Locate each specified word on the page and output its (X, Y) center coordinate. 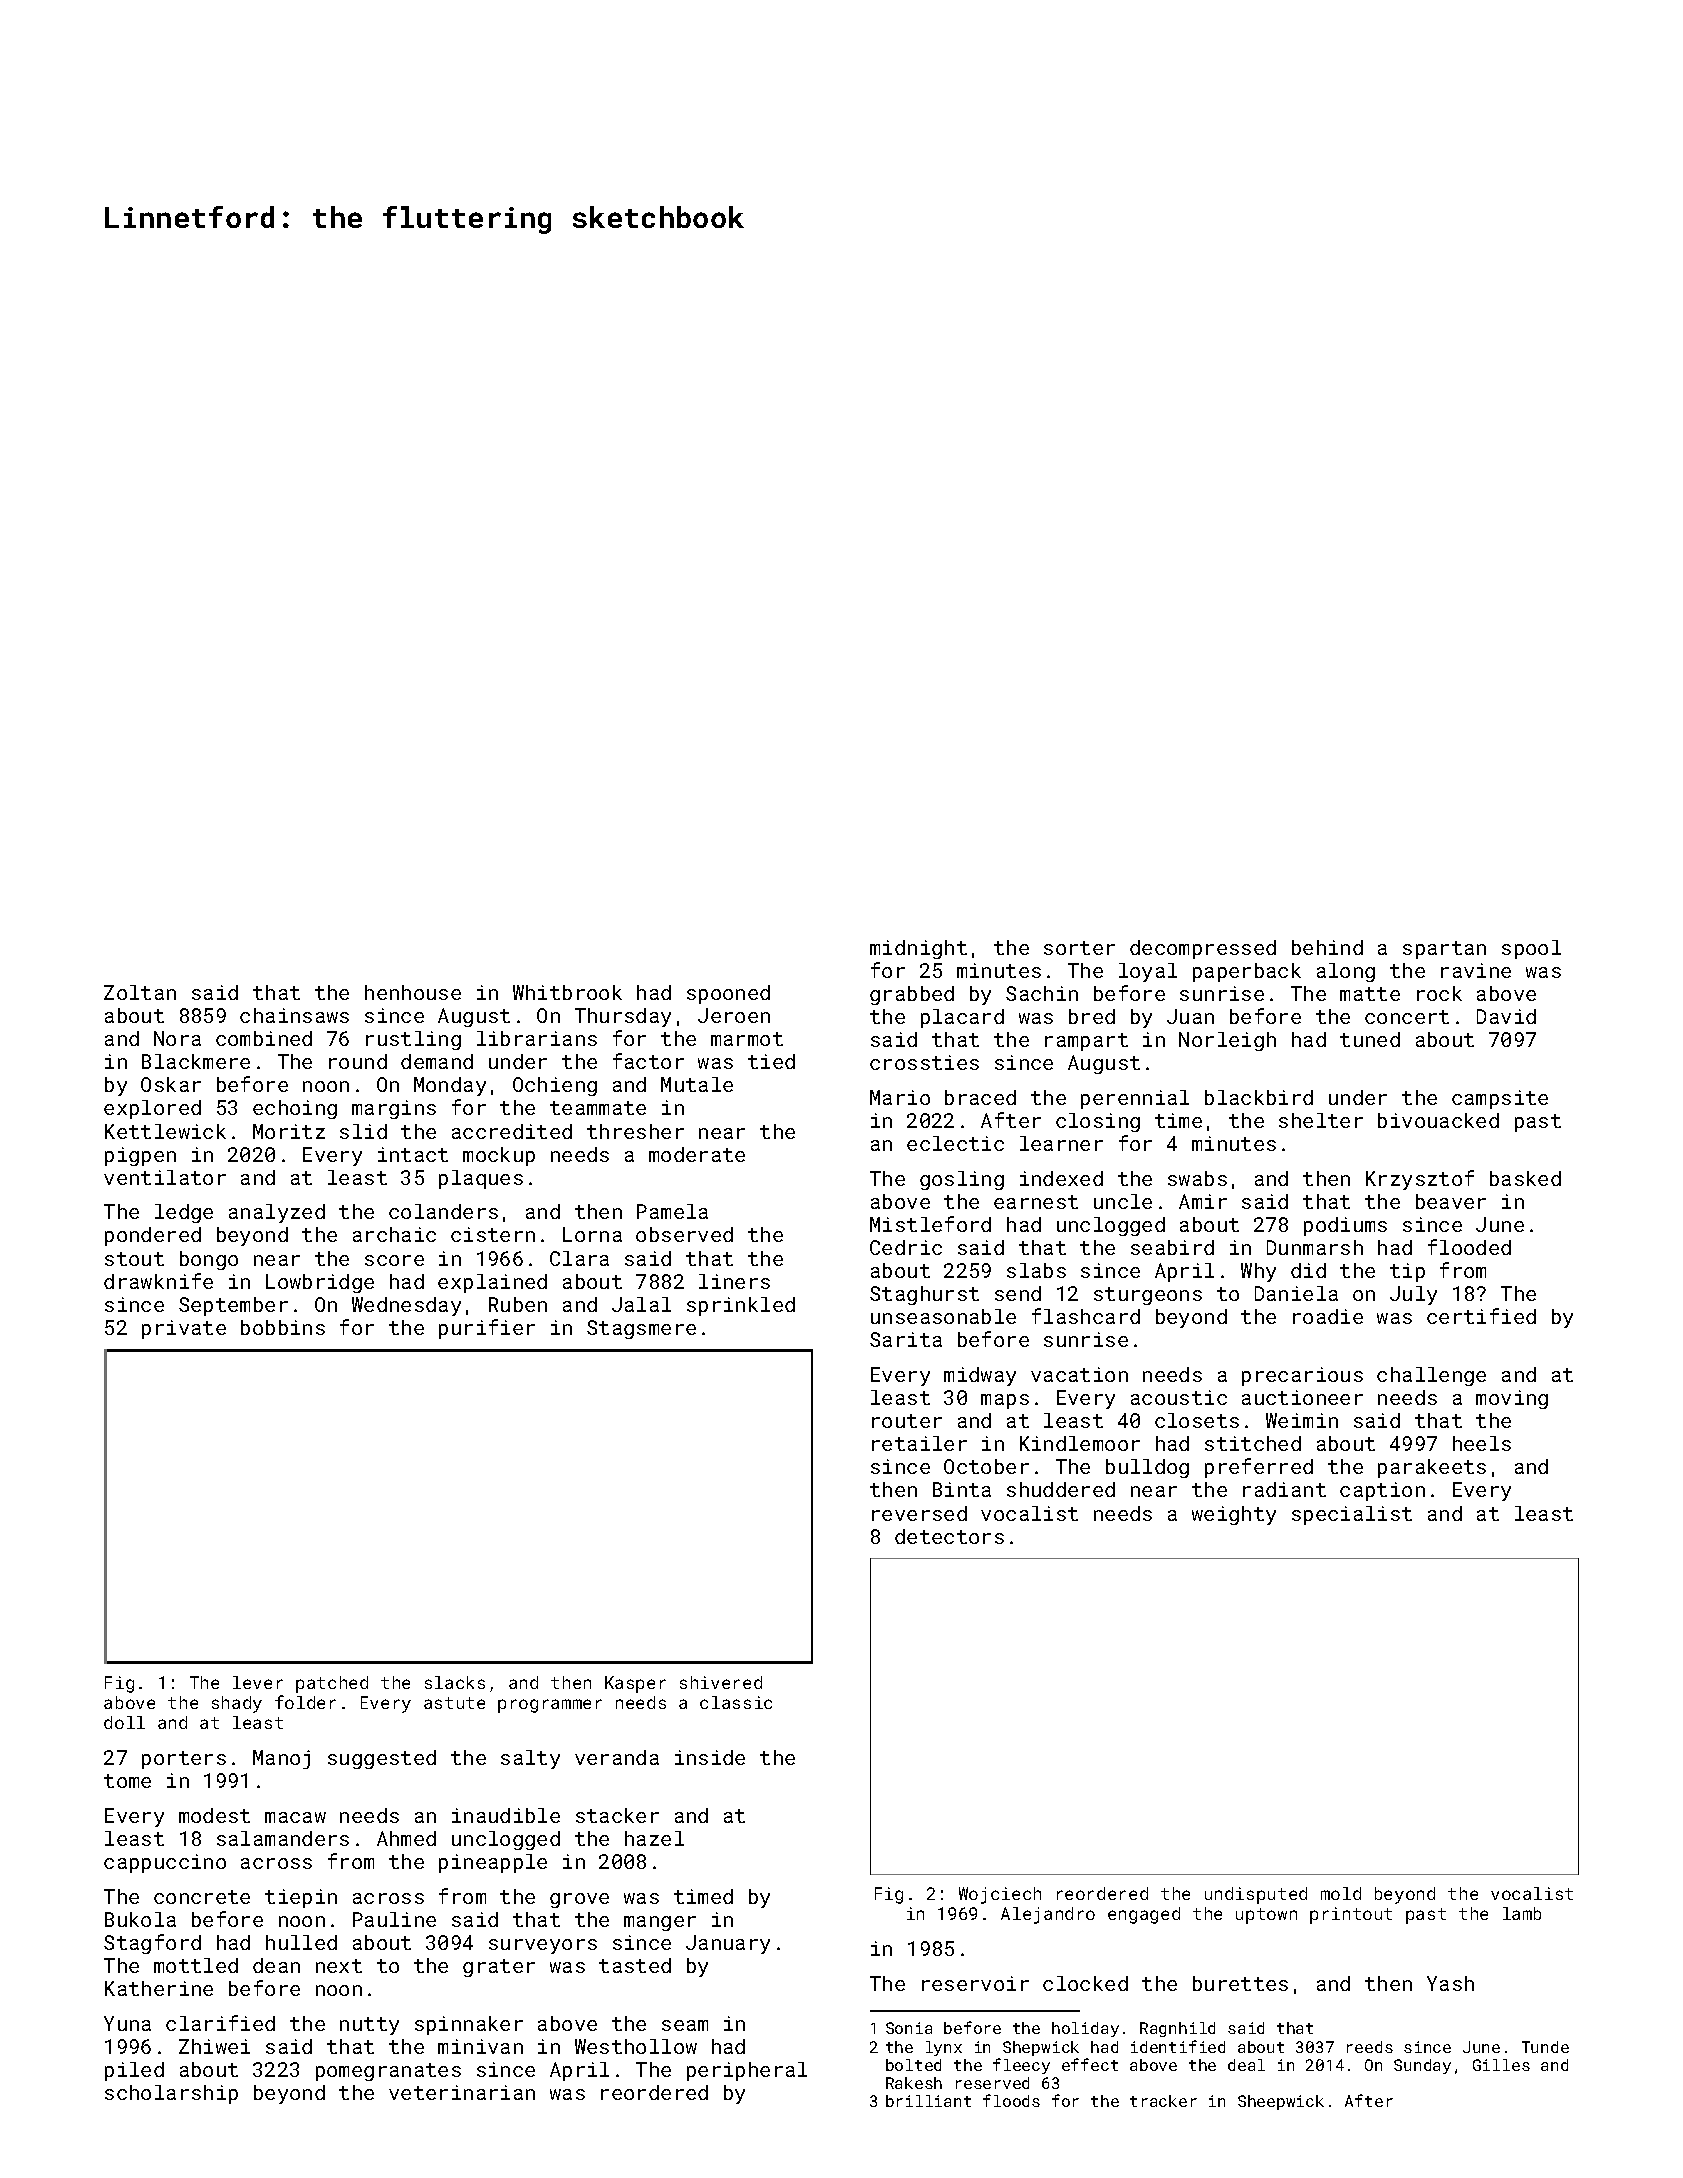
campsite (1500, 1099)
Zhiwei (214, 2046)
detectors (949, 1536)
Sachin (1042, 993)
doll (124, 1722)
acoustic (1179, 1397)
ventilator (165, 1177)
